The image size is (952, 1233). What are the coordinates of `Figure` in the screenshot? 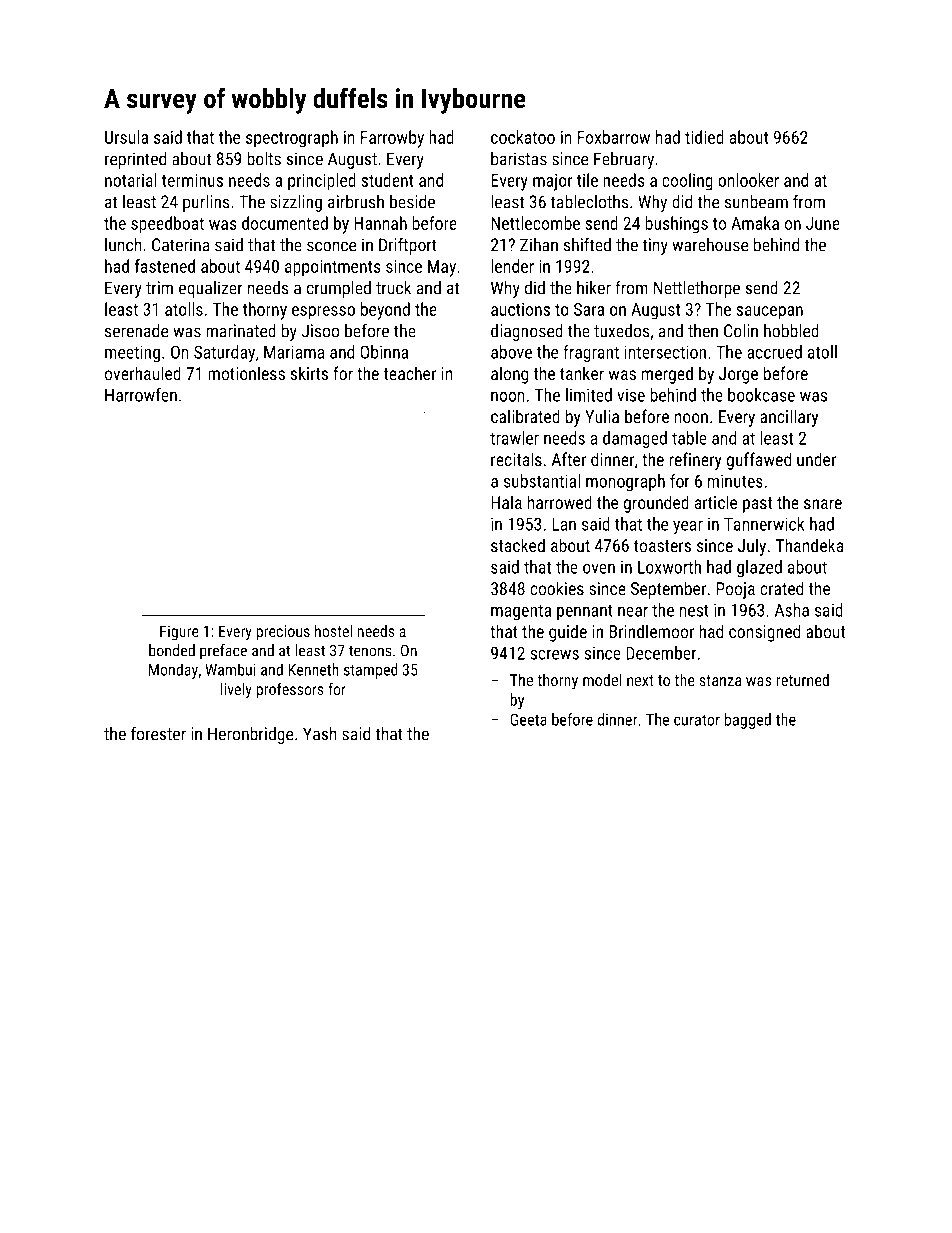 It's located at (179, 633).
